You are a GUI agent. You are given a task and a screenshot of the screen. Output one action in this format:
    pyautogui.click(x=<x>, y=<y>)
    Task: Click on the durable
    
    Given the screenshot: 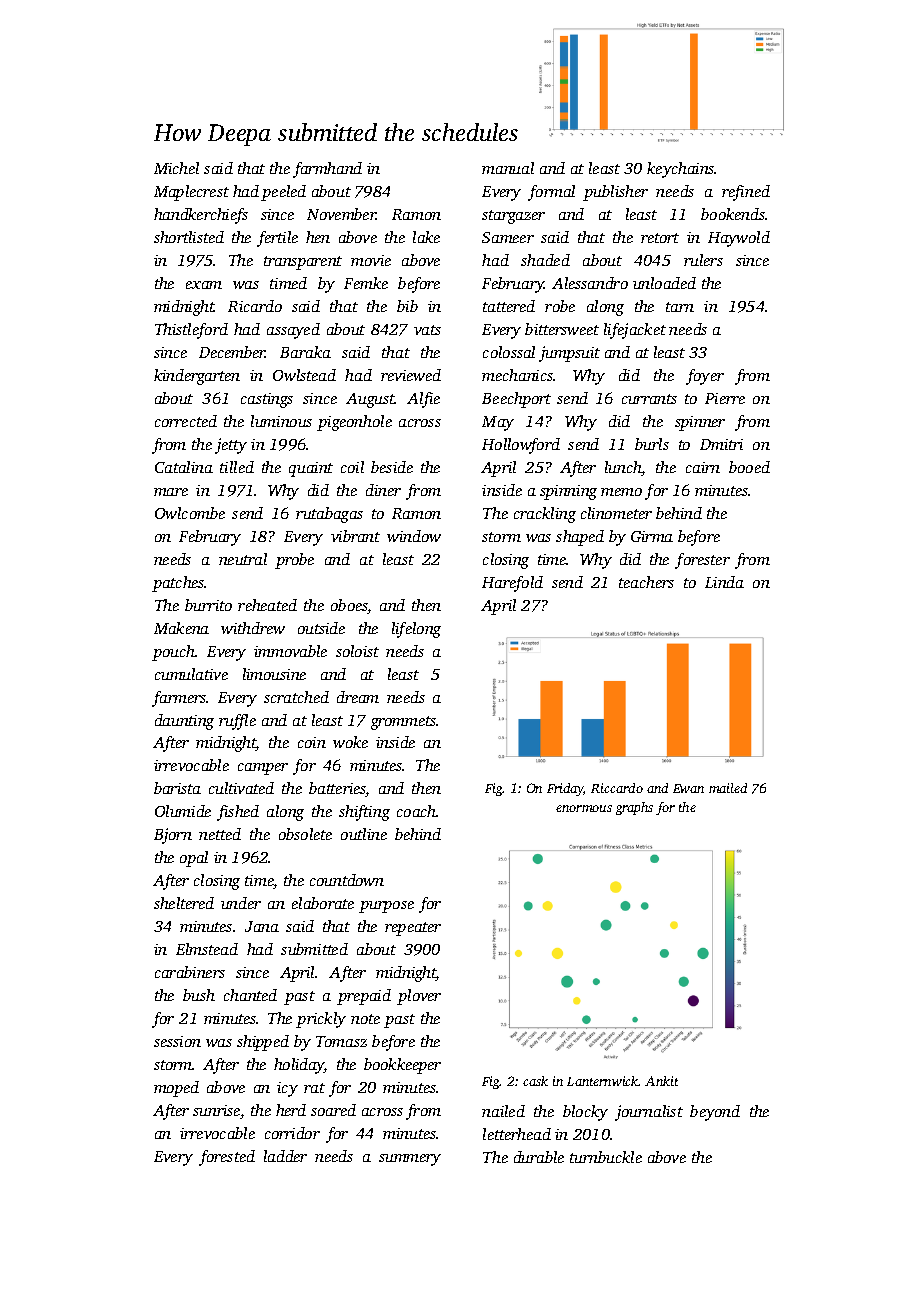 What is the action you would take?
    pyautogui.click(x=539, y=1157)
